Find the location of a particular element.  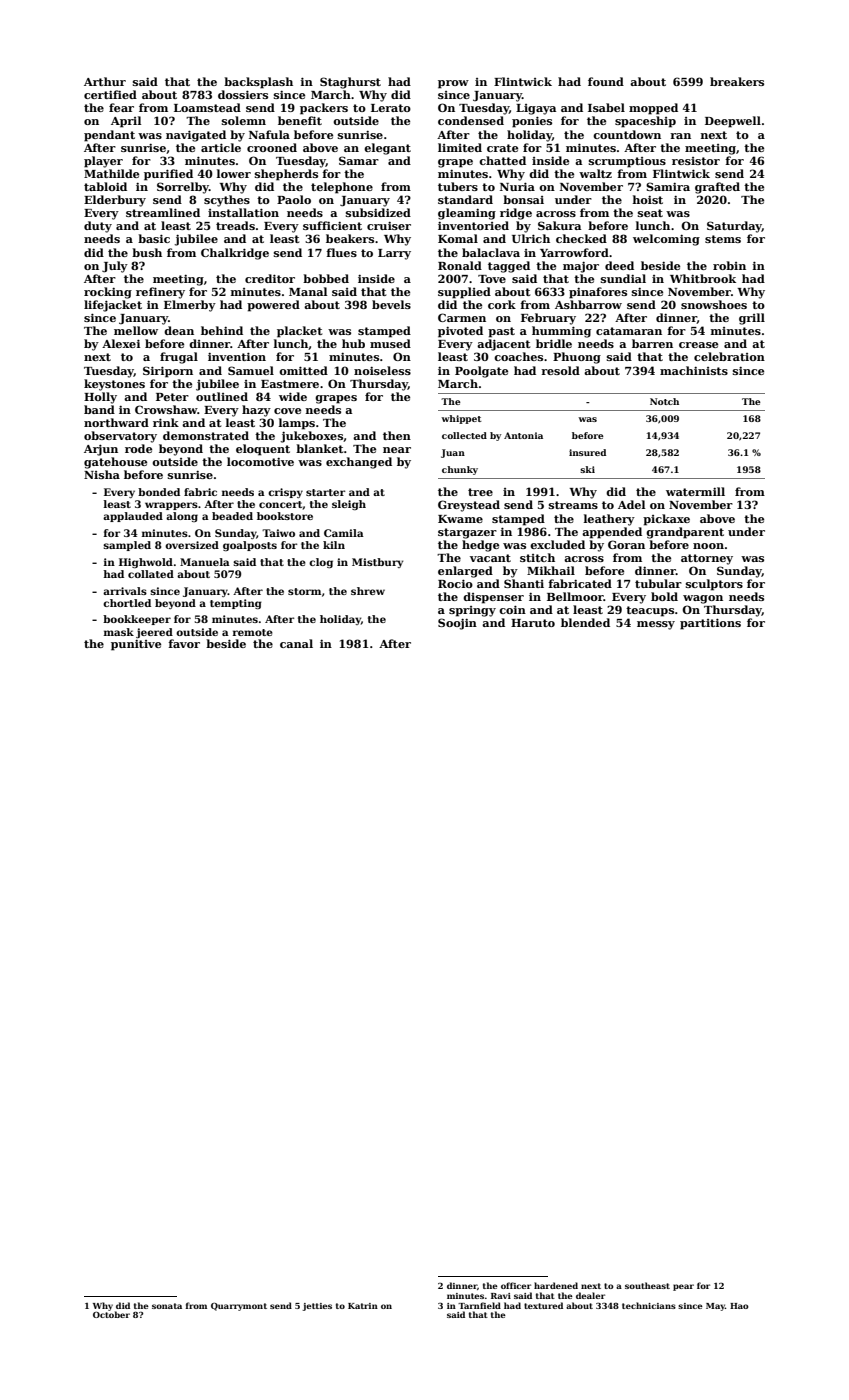

prow is located at coordinates (453, 84).
